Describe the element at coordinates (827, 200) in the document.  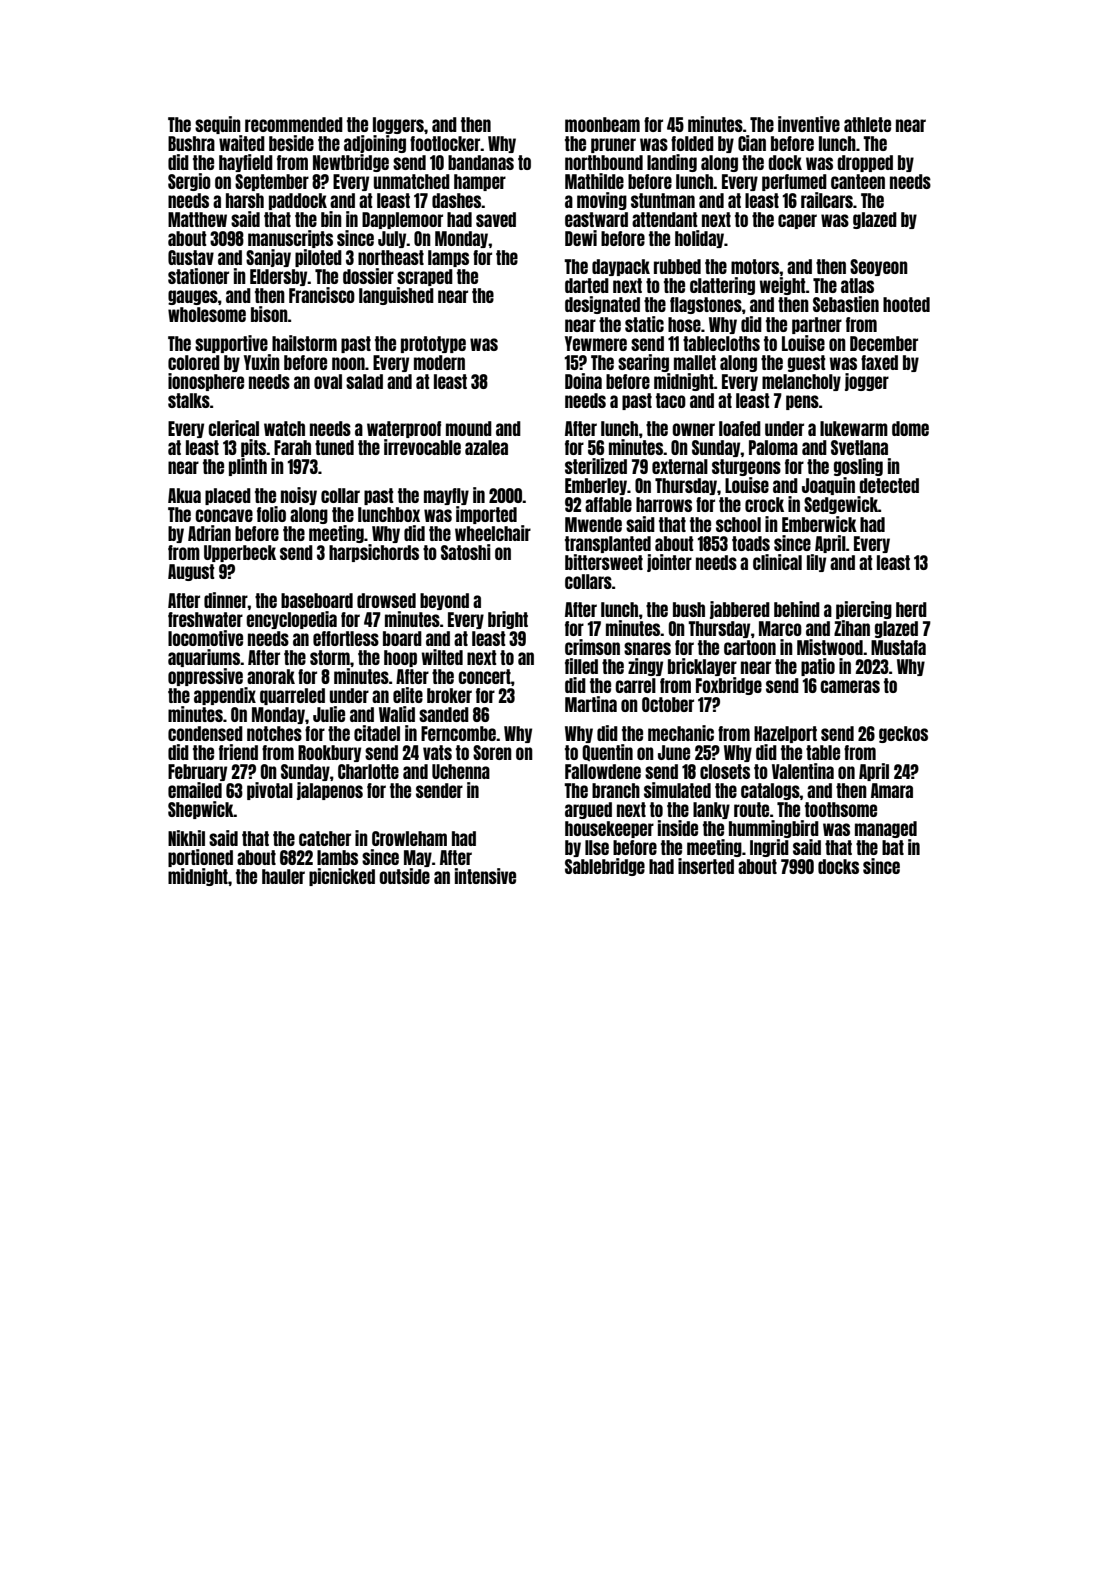
I see `railcars` at that location.
